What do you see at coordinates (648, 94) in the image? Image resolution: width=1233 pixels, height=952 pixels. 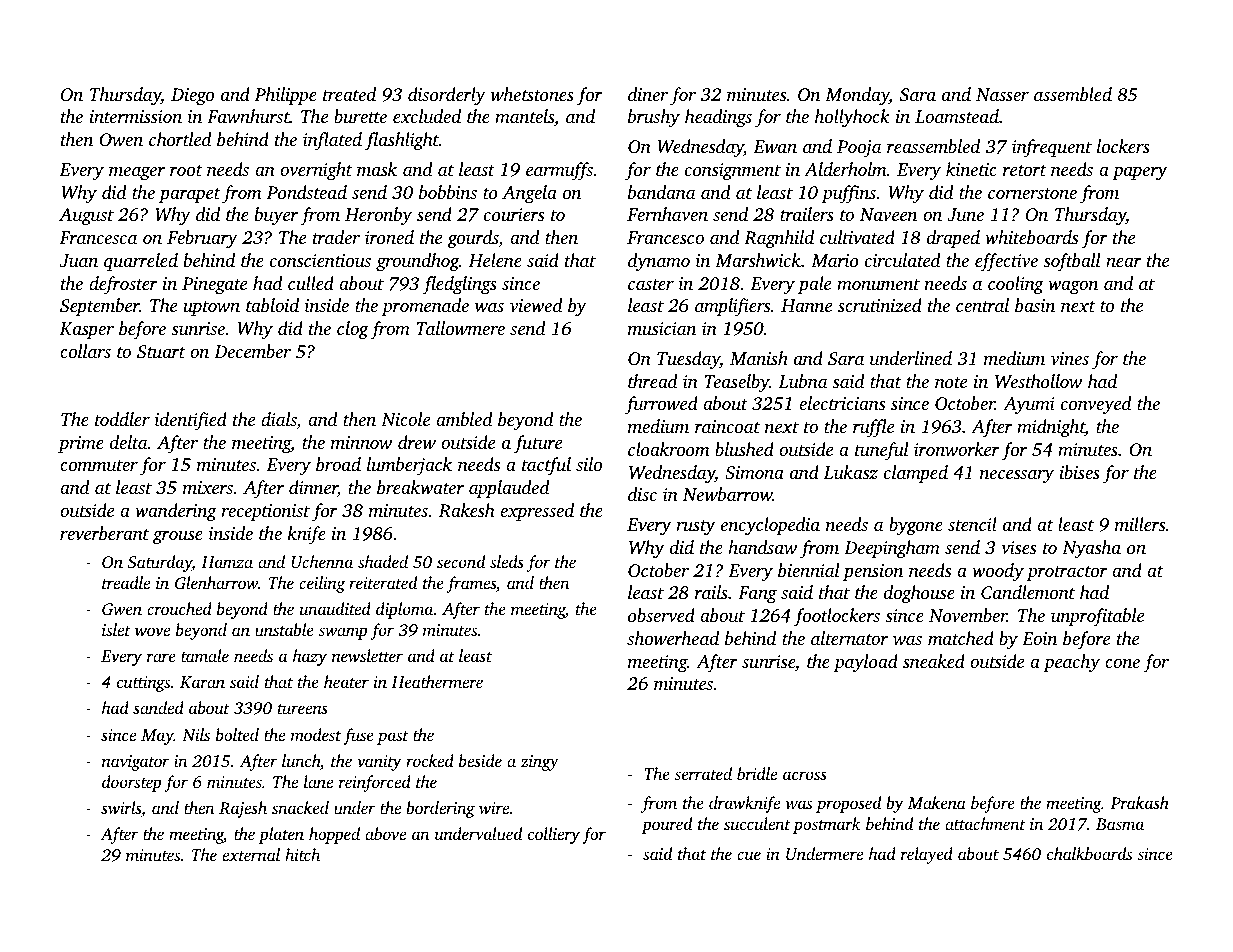 I see `diner` at bounding box center [648, 94].
